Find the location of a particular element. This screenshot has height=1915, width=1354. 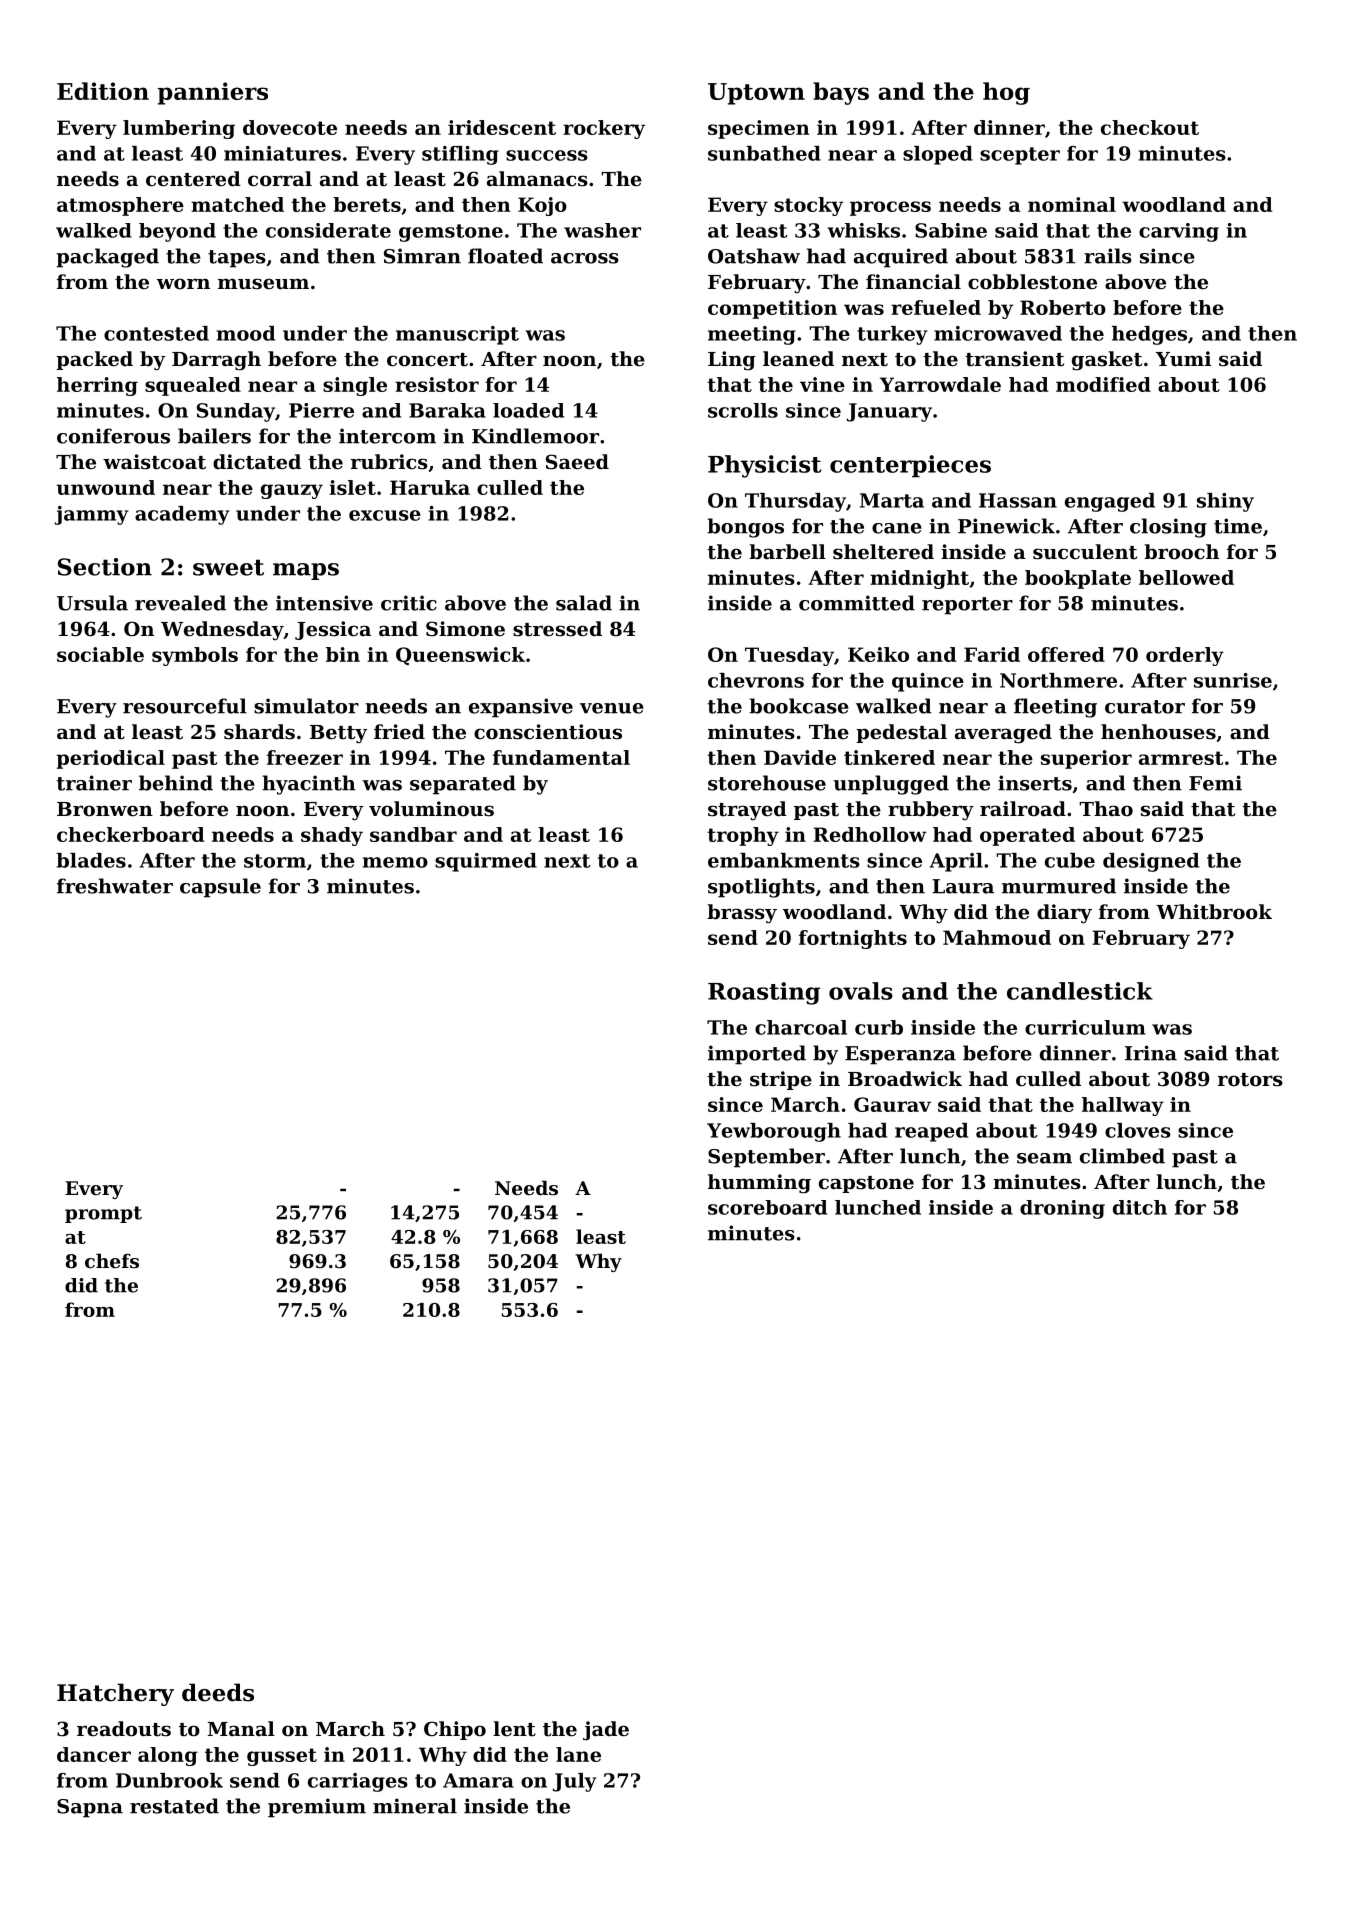

bailers is located at coordinates (214, 436).
